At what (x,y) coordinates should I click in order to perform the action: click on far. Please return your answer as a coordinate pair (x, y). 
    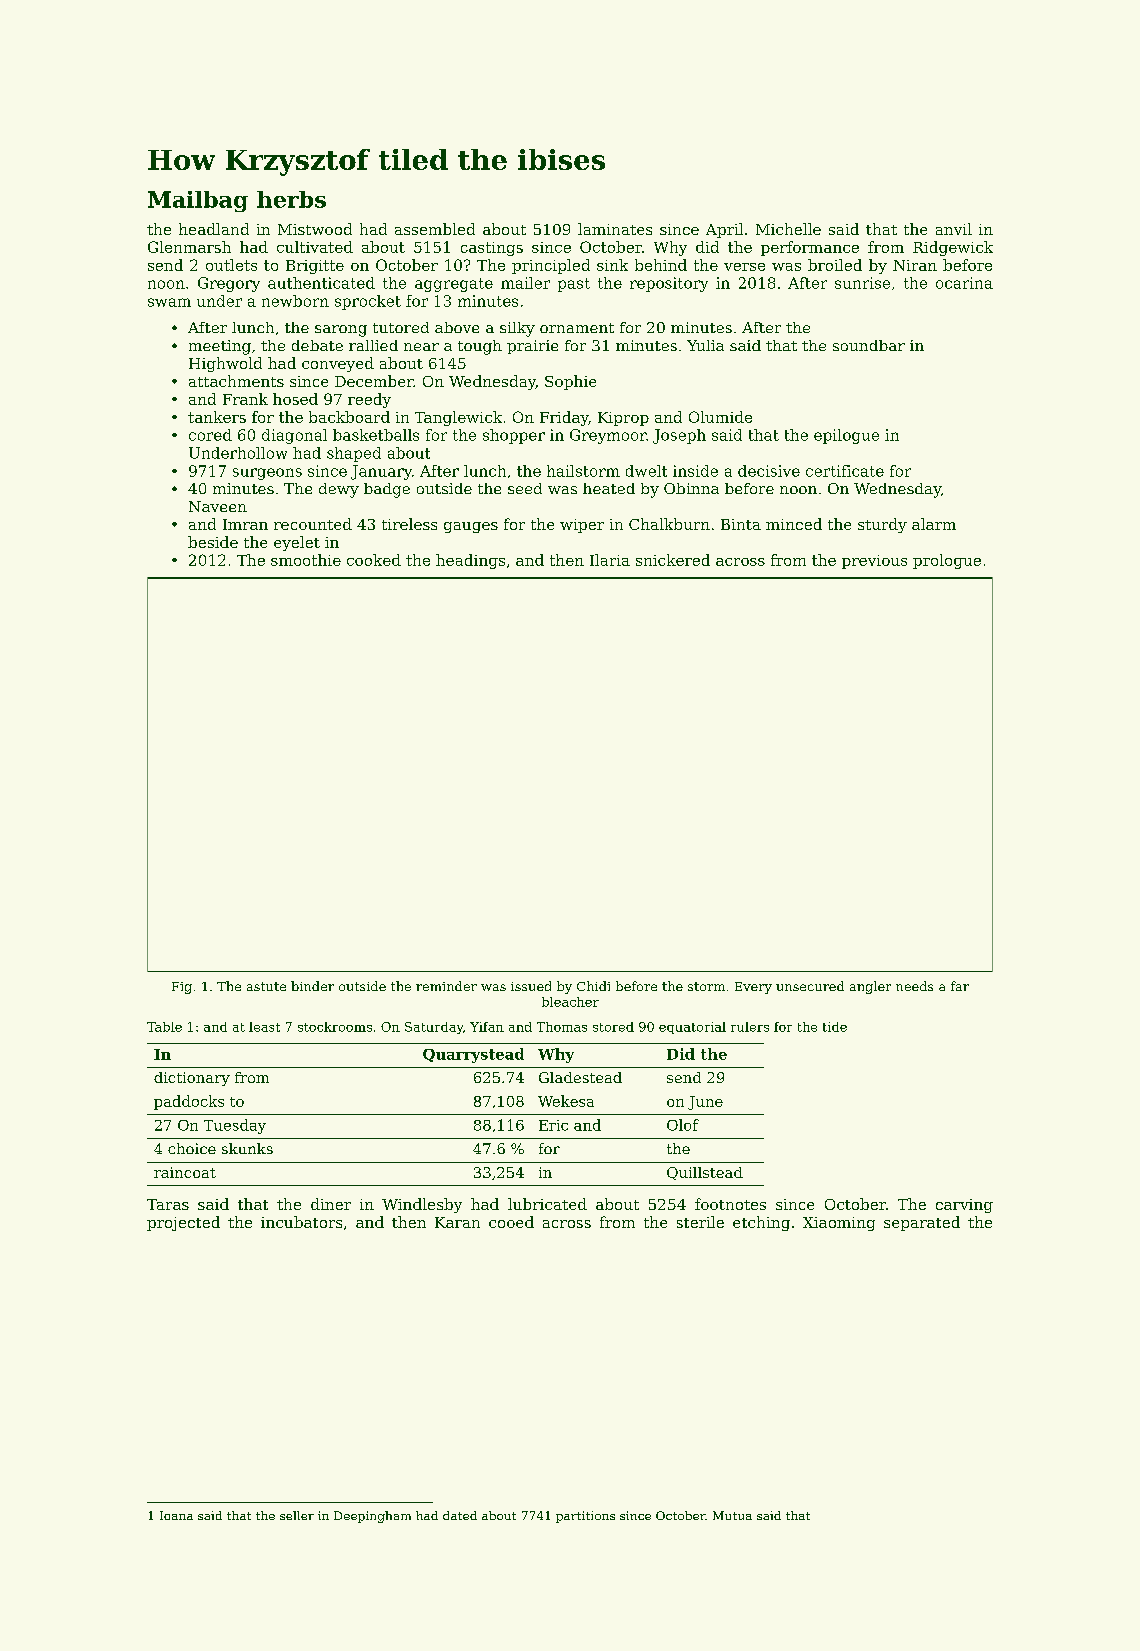
    Looking at the image, I should click on (960, 986).
